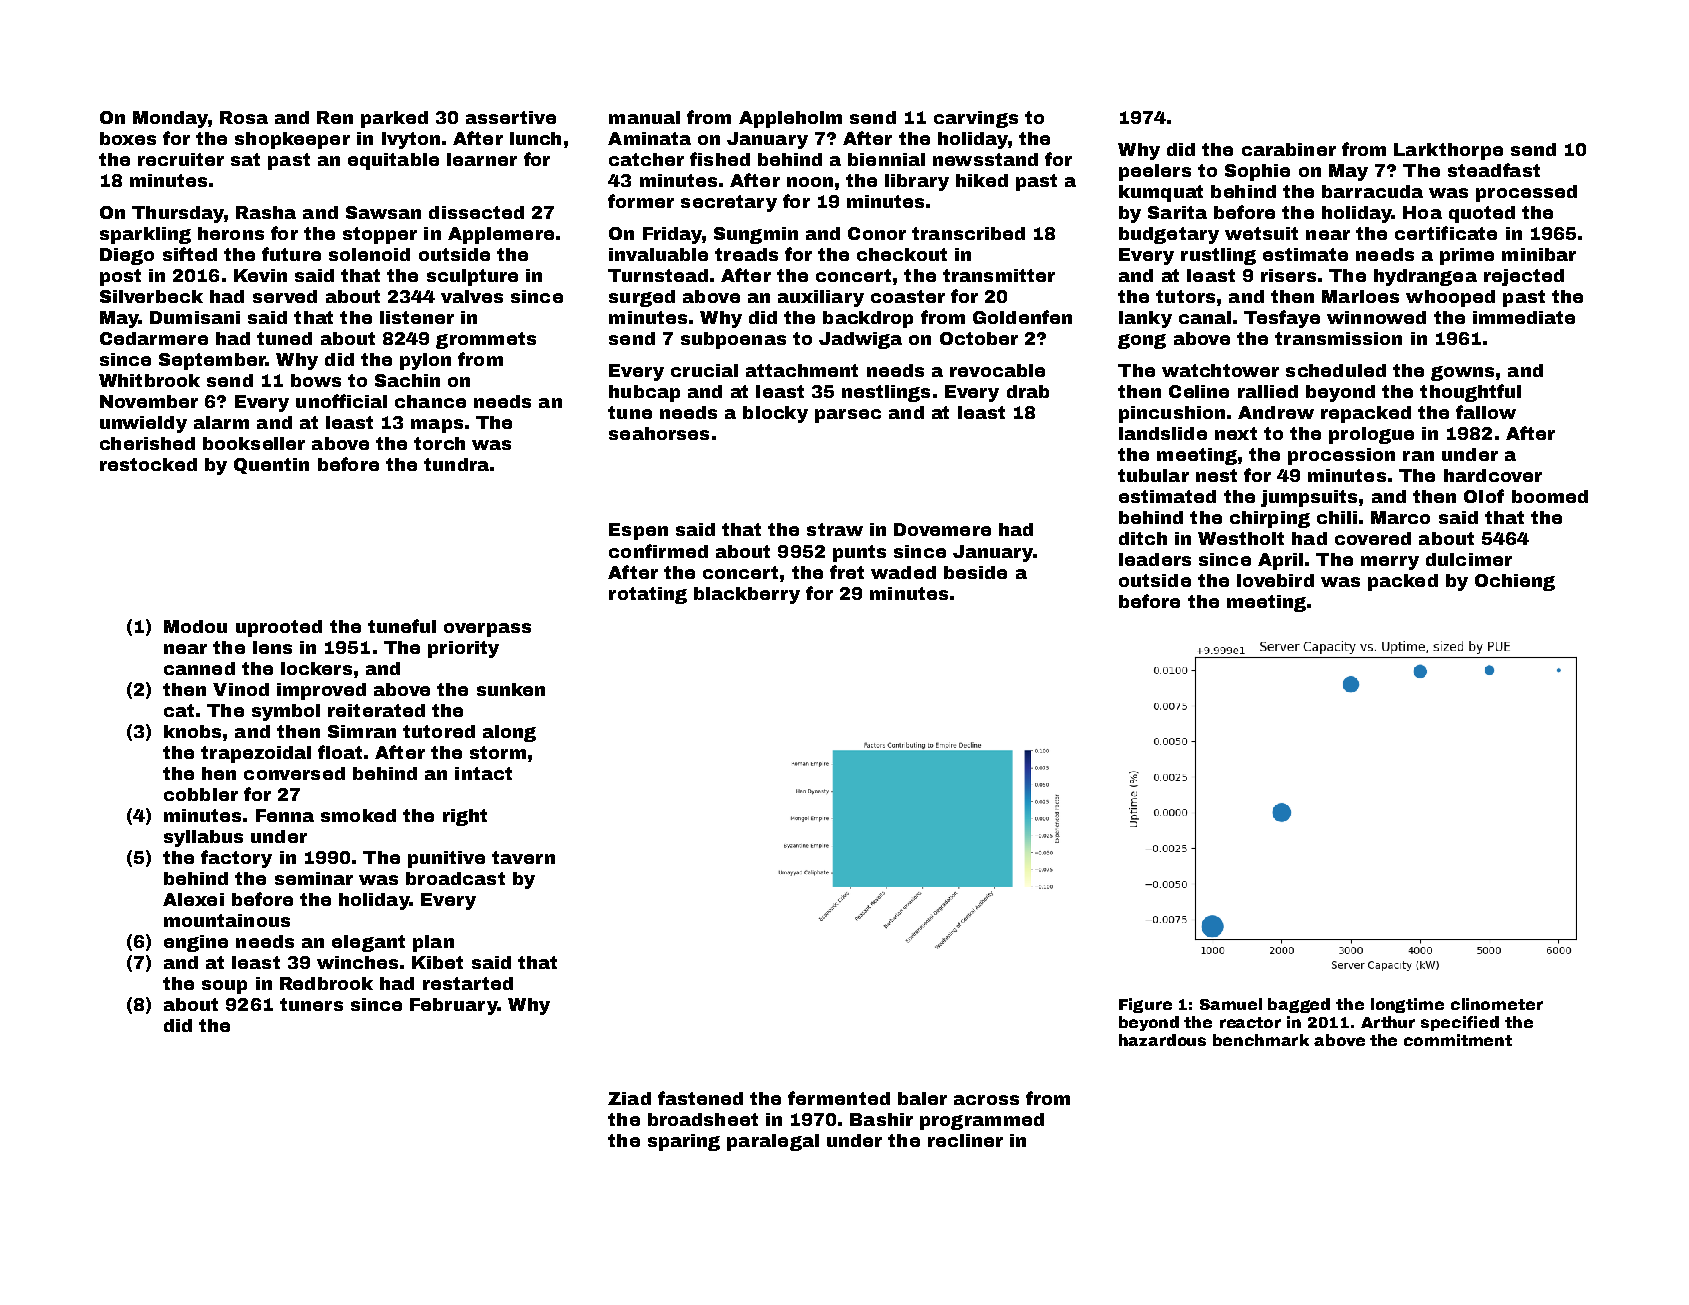 The width and height of the screenshot is (1689, 1305). Describe the element at coordinates (1289, 149) in the screenshot. I see `carabiner` at that location.
